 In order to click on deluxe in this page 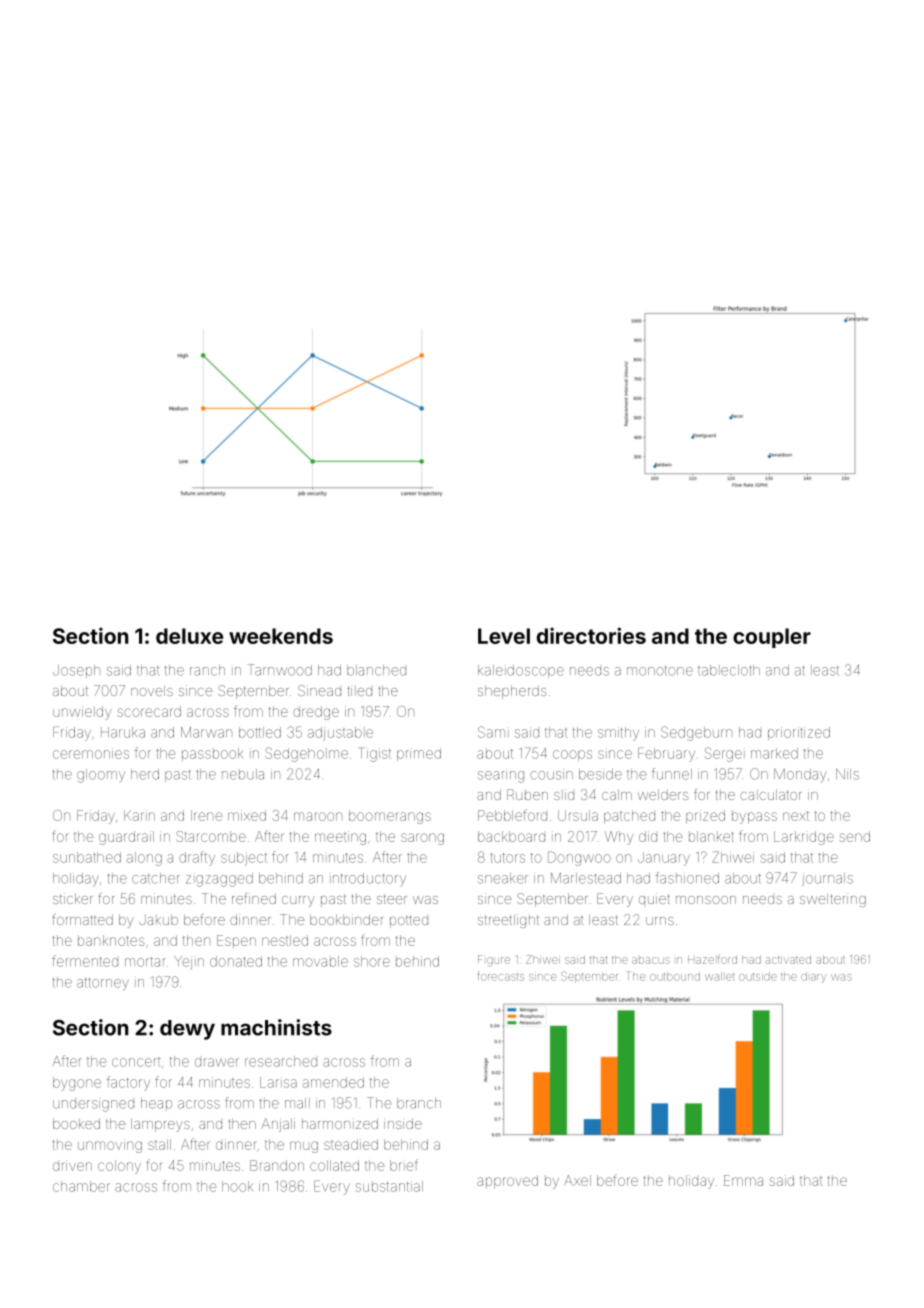, I will do `click(189, 636)`.
